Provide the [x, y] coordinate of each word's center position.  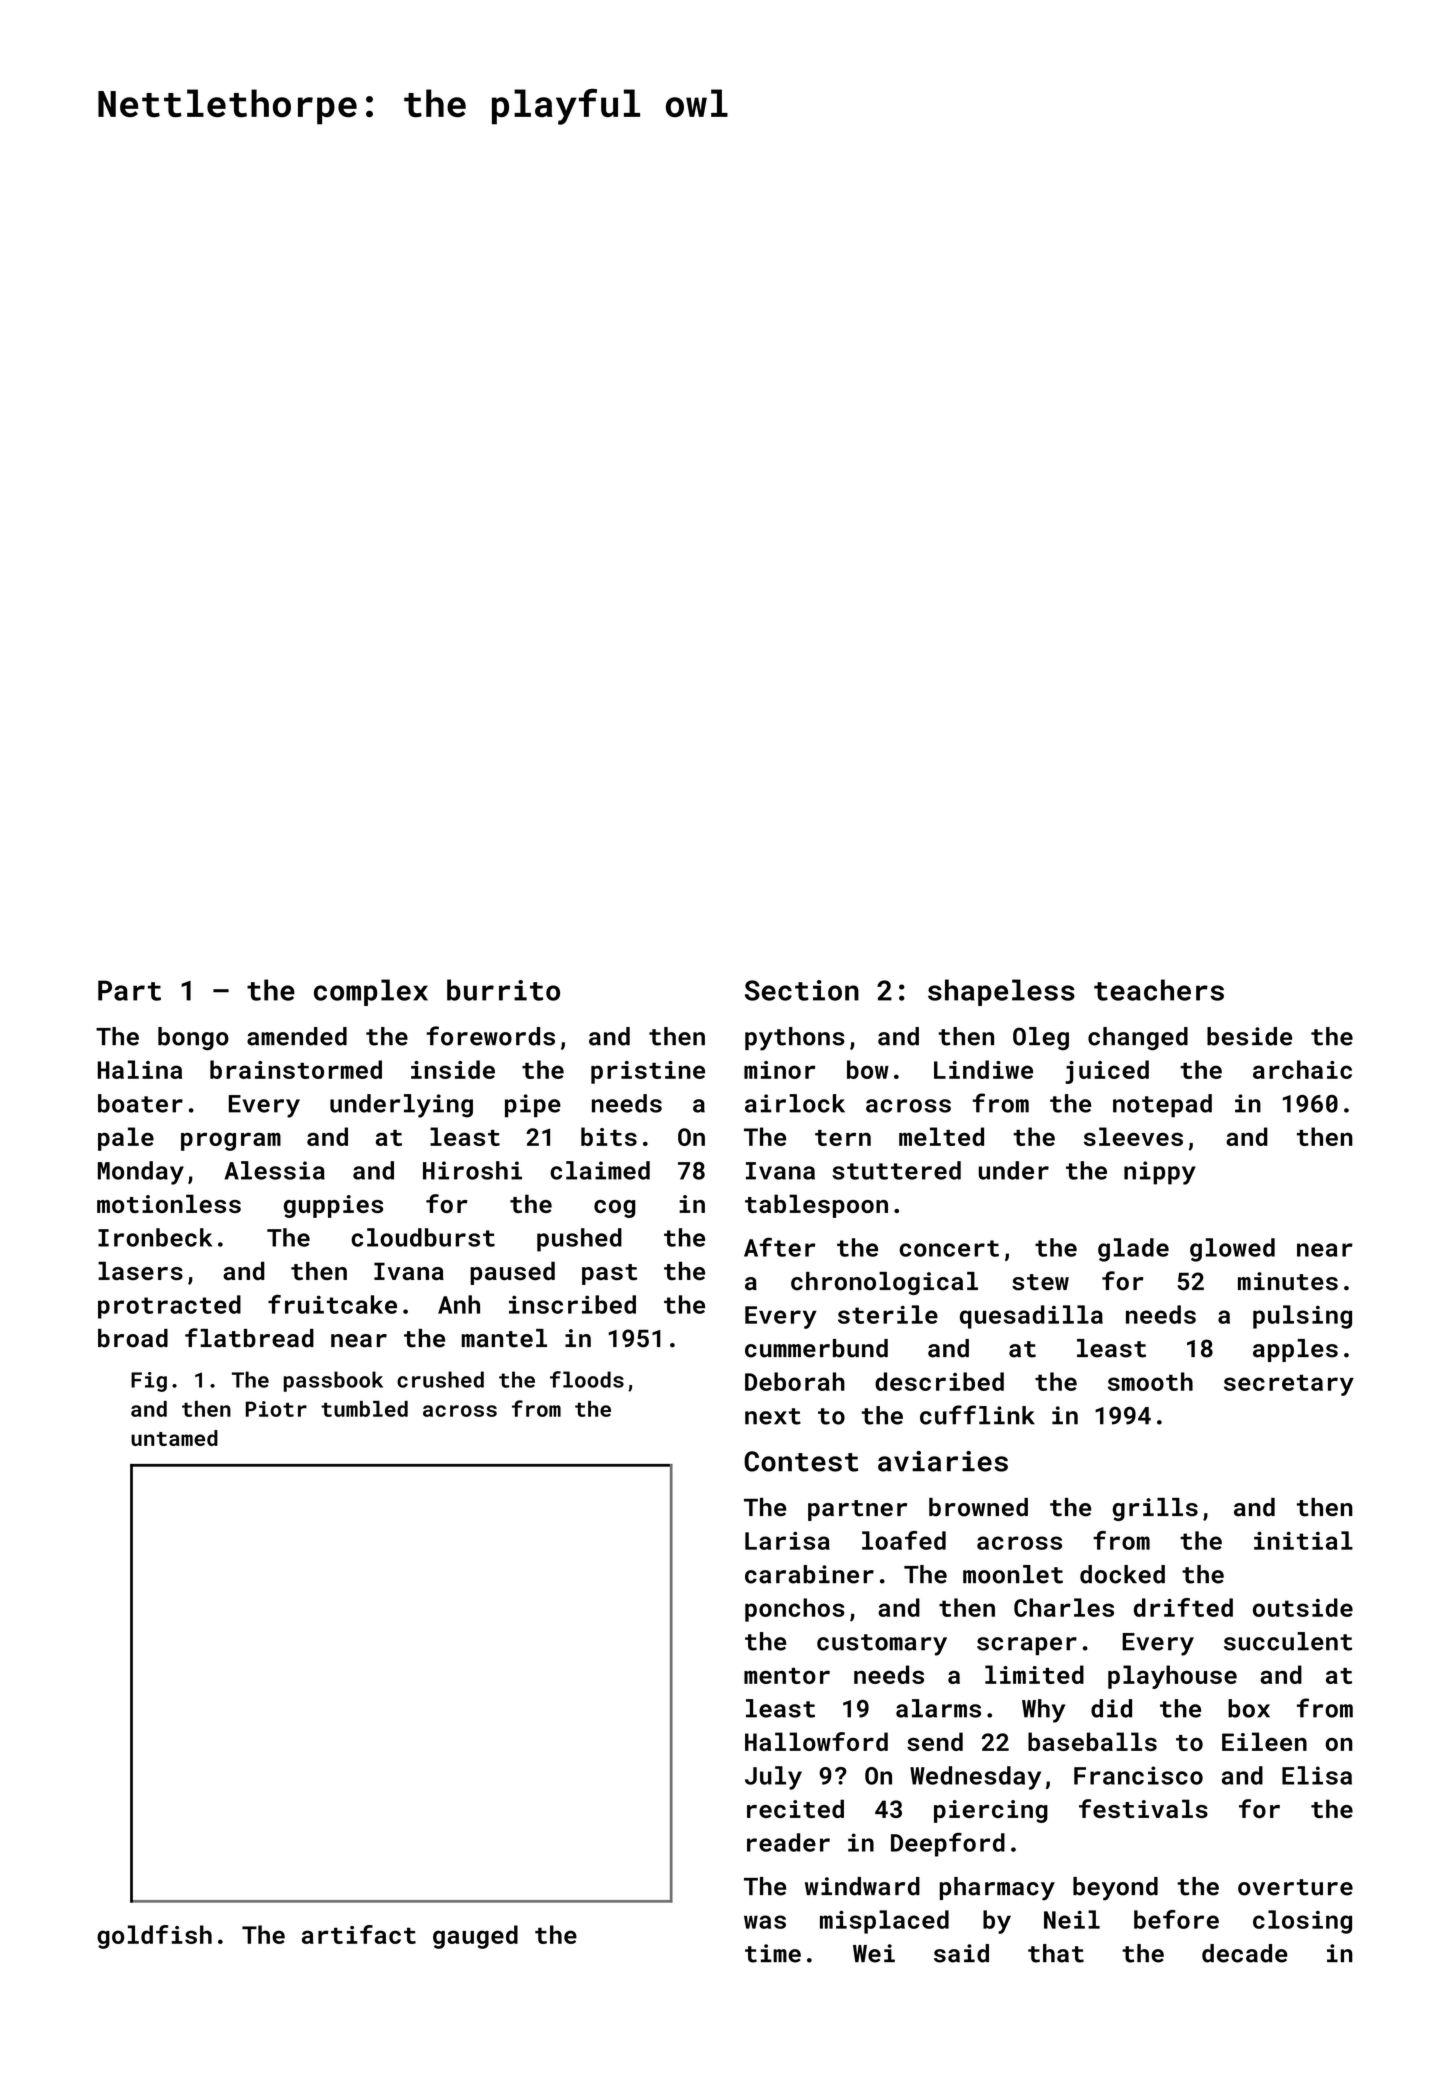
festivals [1143, 1808]
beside [1249, 1036]
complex [371, 992]
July [773, 1778]
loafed [904, 1540]
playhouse [1172, 1677]
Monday [141, 1173]
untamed [174, 1438]
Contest [801, 1461]
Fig [149, 1382]
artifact [359, 1934]
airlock [795, 1103]
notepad [1162, 1106]
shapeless [1001, 992]
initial [1303, 1540]
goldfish [154, 1937]
